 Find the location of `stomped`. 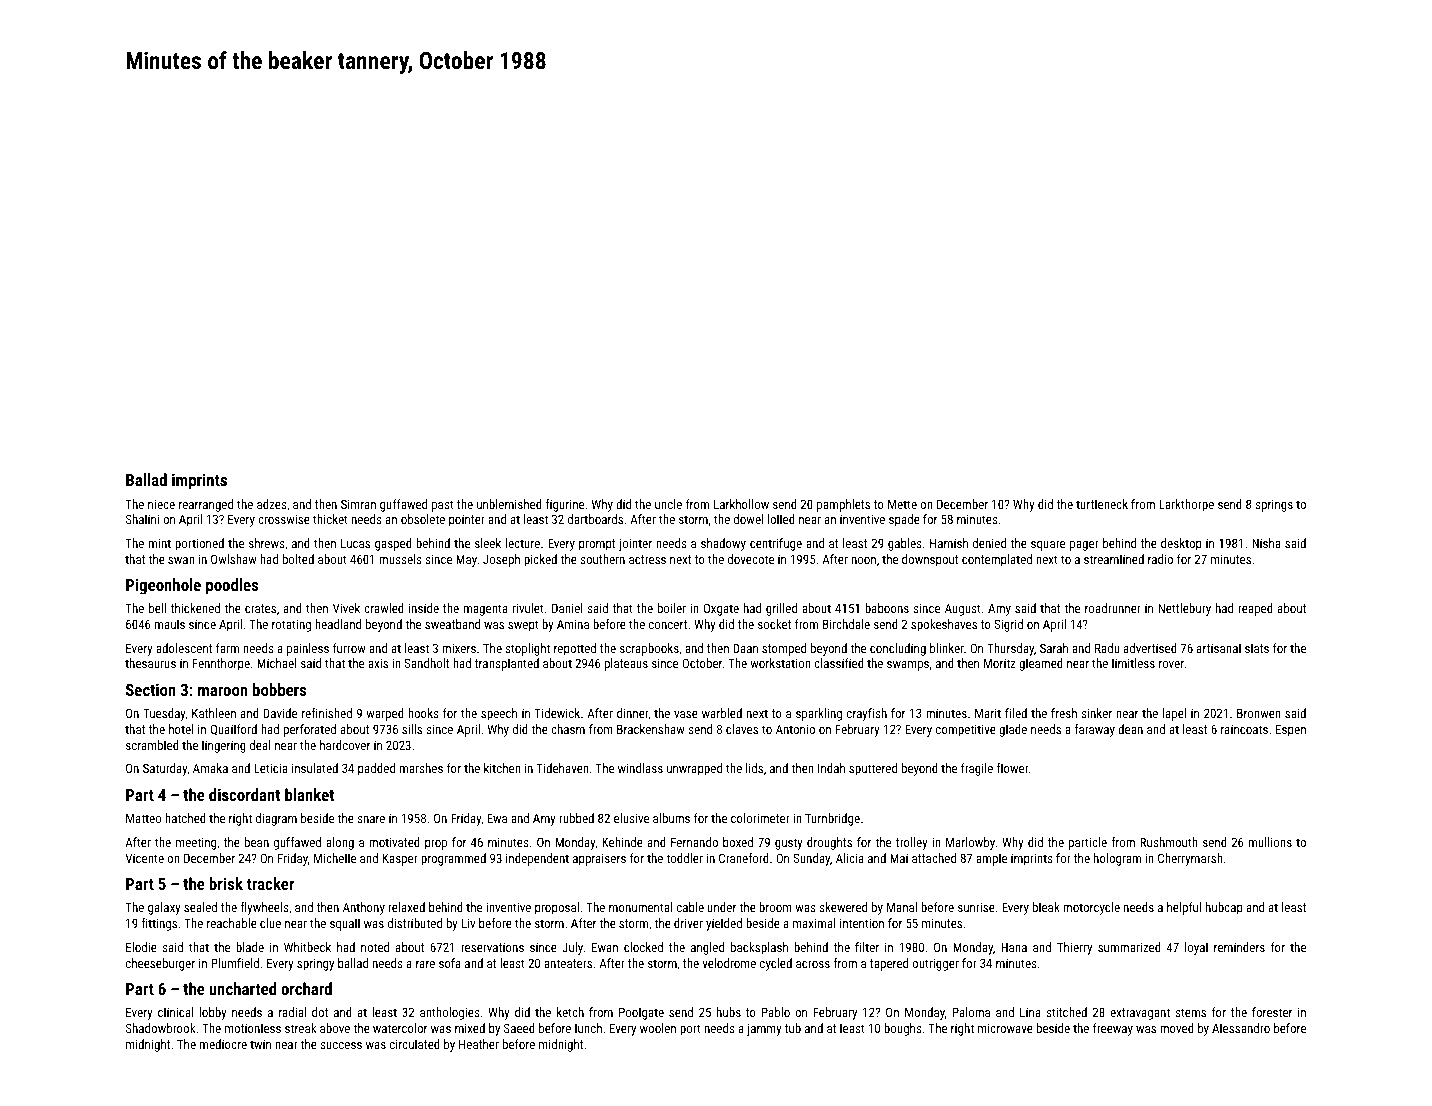

stomped is located at coordinates (784, 649).
